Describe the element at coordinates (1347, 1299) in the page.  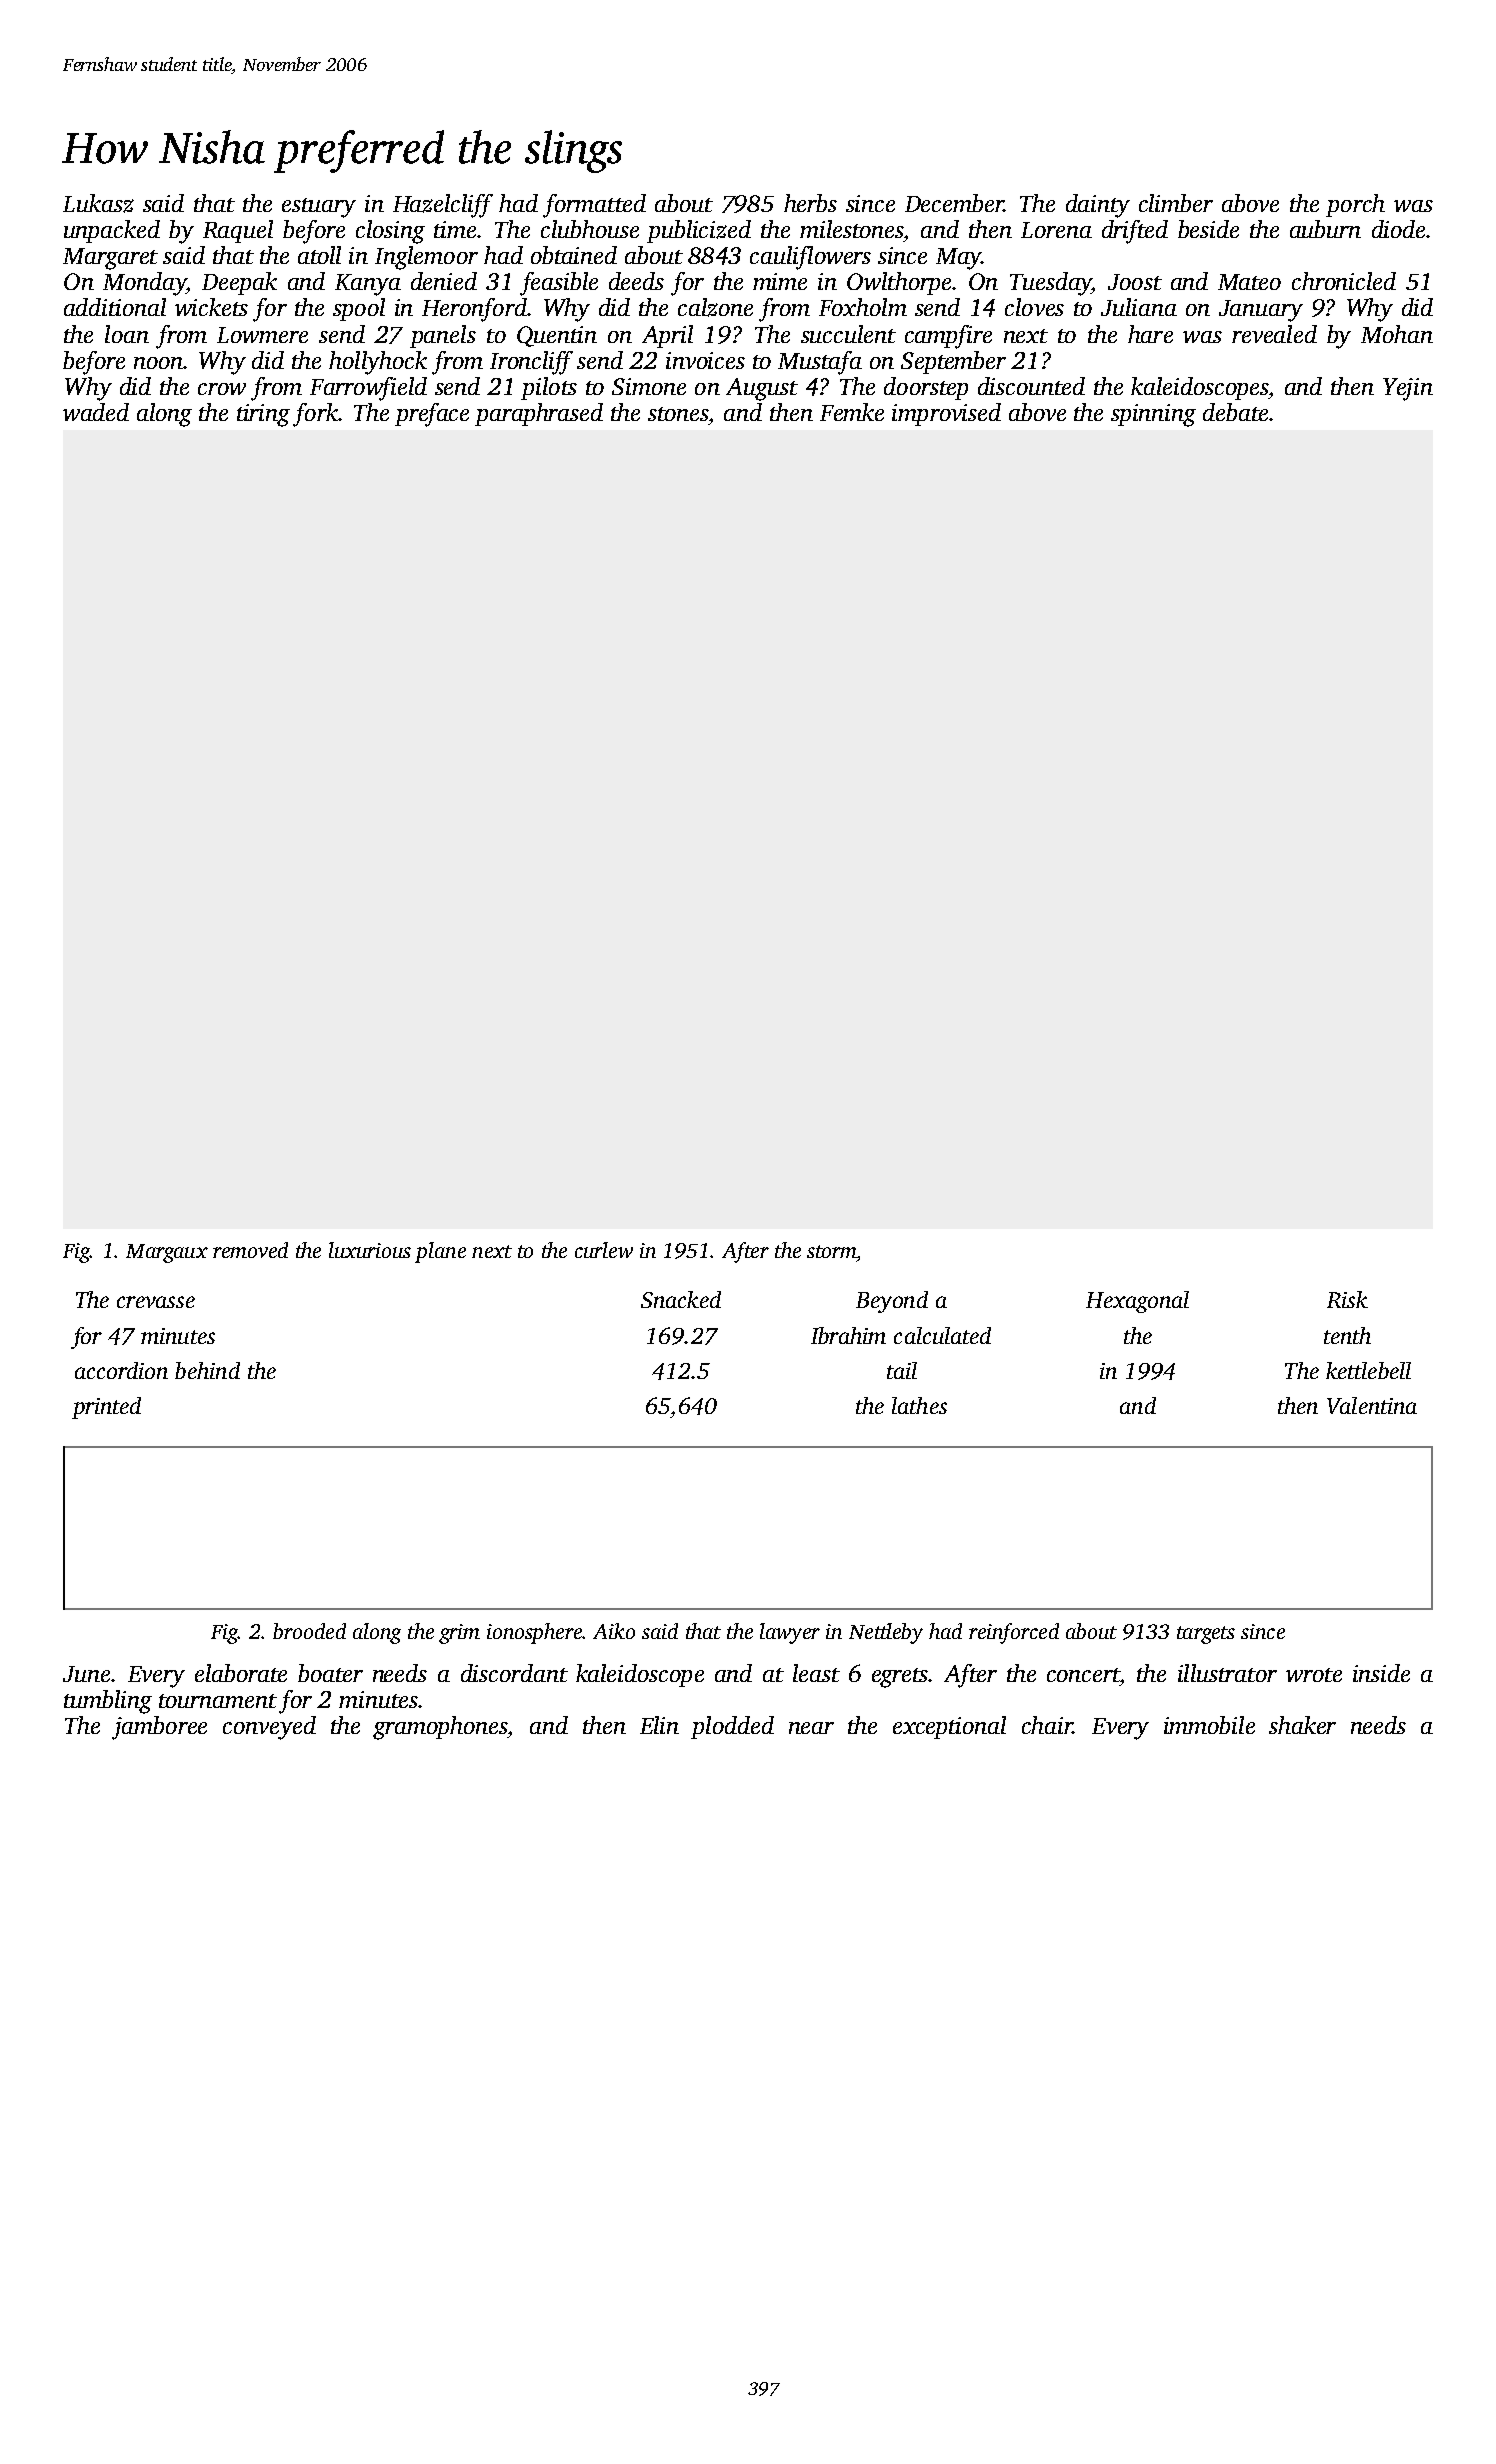
I see `Risk` at that location.
